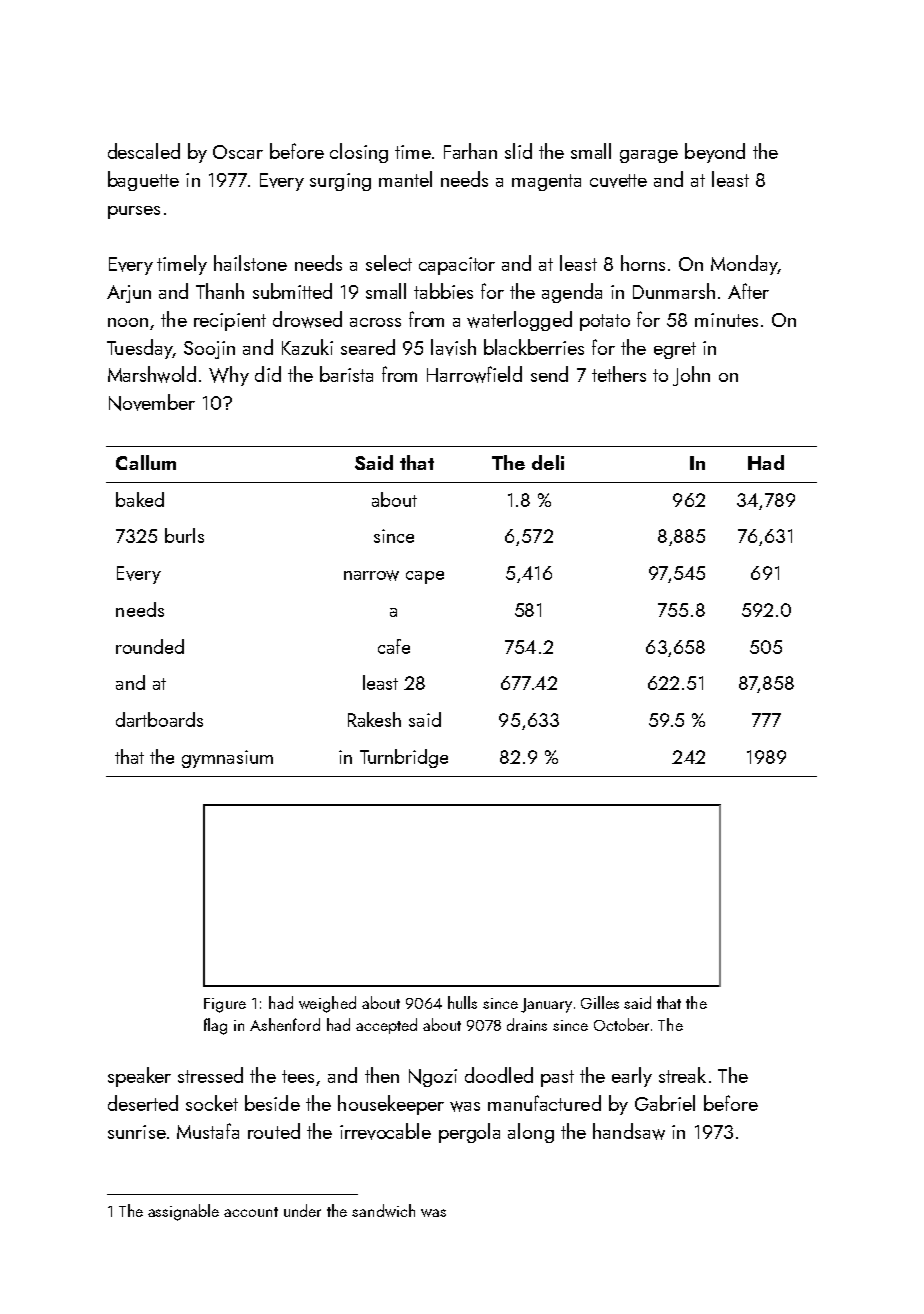 The width and height of the page is (924, 1314). Describe the element at coordinates (150, 646) in the page. I see `rounded` at that location.
